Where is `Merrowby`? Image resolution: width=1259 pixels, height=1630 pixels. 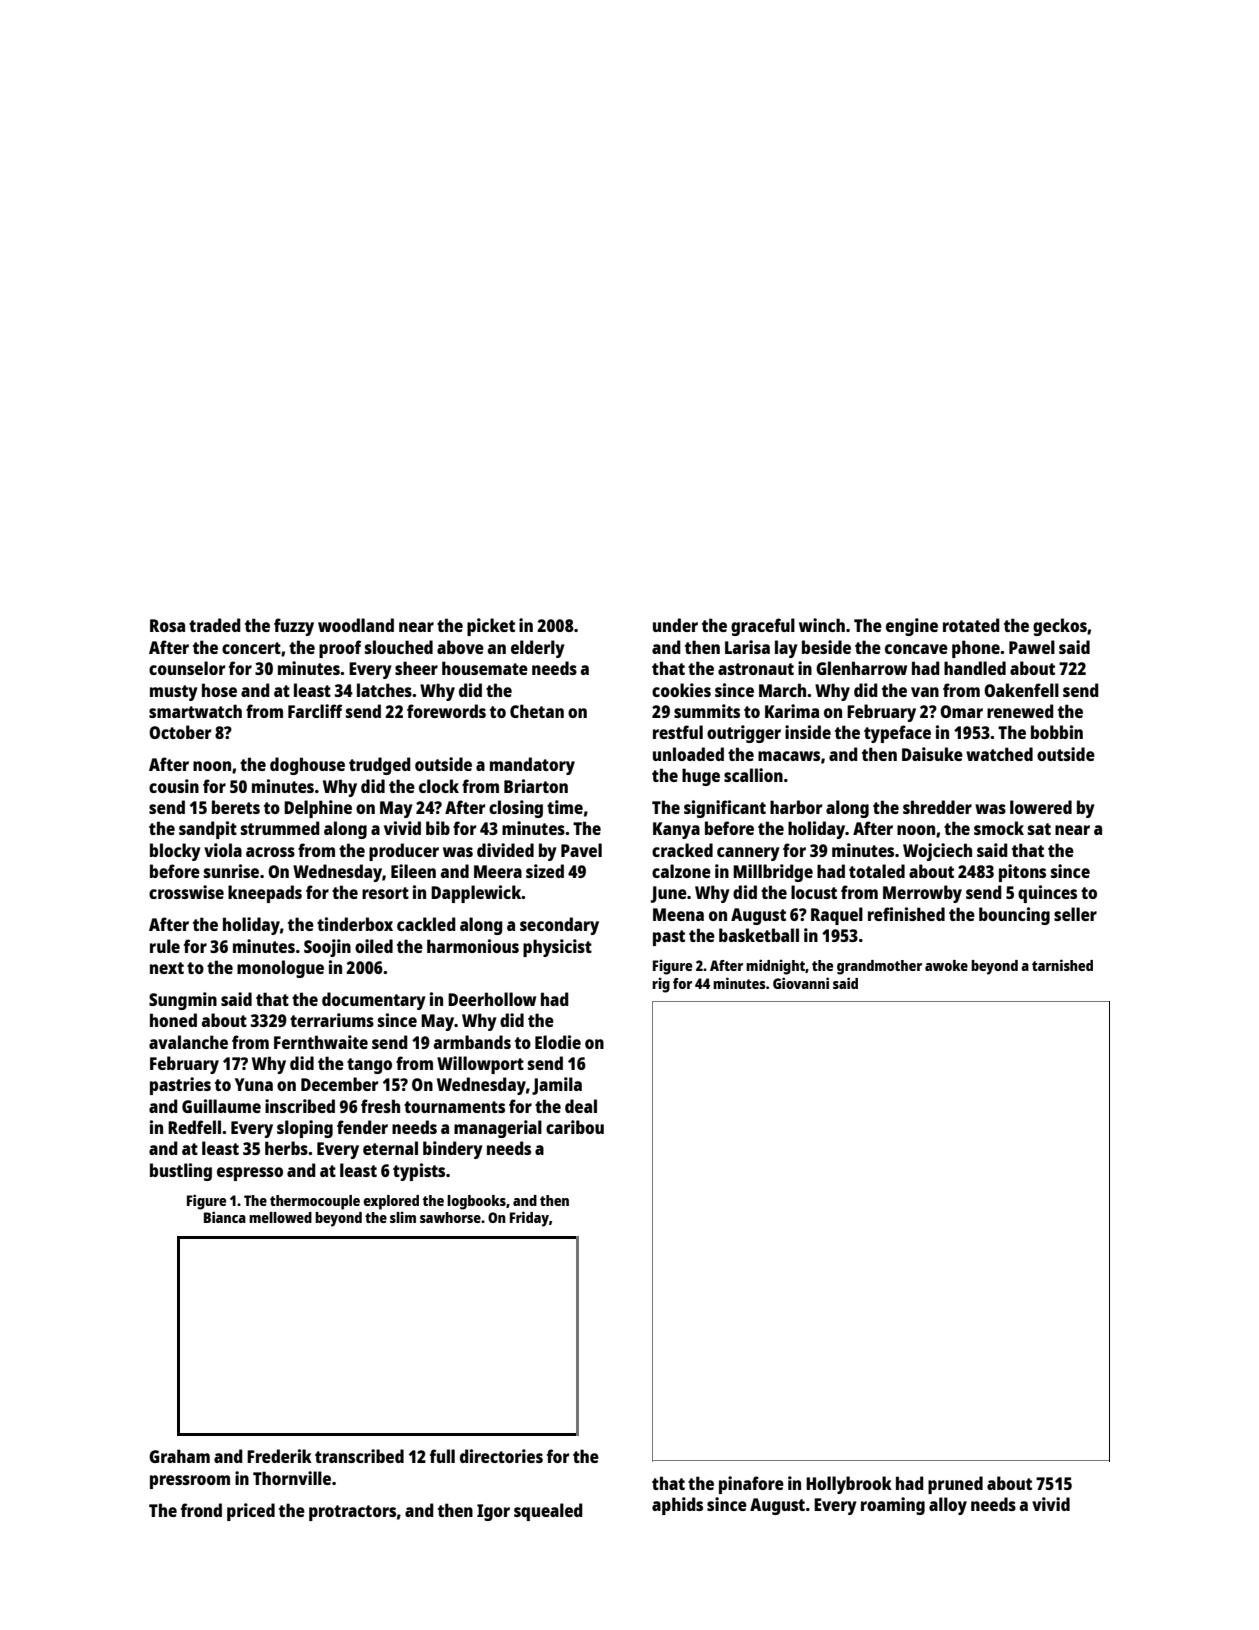
Merrowby is located at coordinates (922, 894).
